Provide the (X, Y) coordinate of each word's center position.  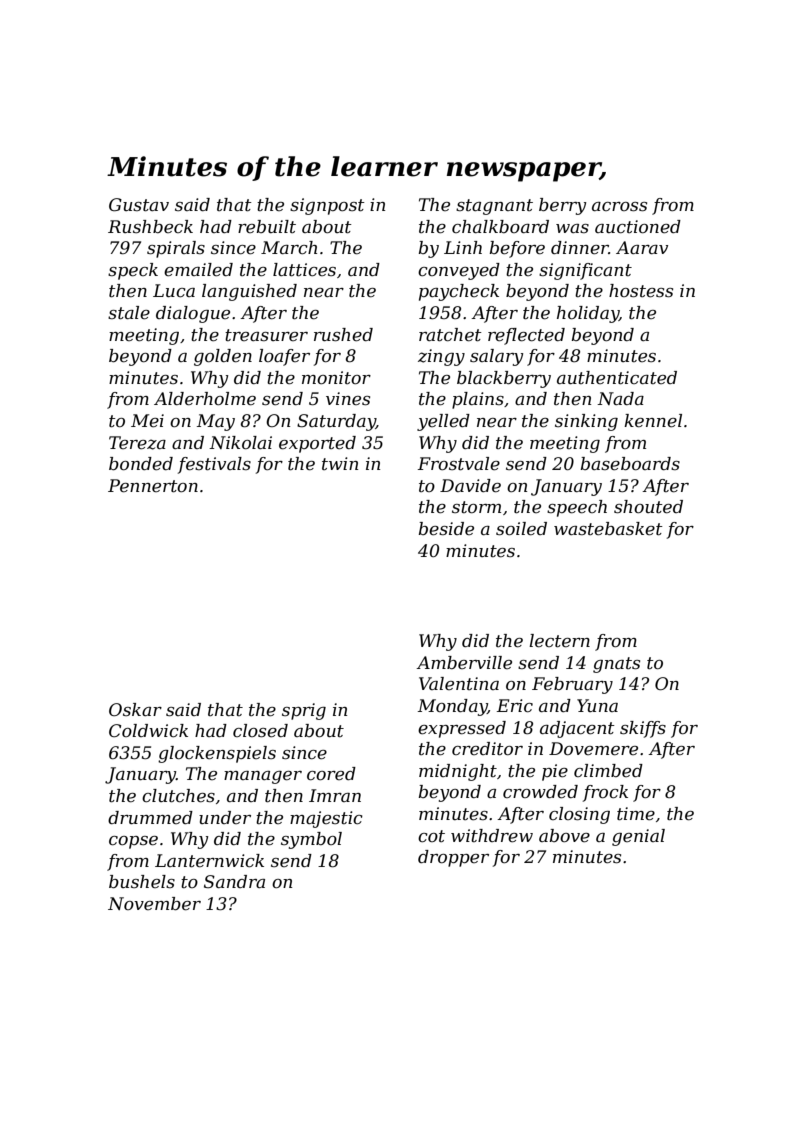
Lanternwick (209, 861)
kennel (653, 421)
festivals (214, 465)
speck (133, 271)
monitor (336, 377)
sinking (586, 422)
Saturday (336, 422)
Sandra (234, 881)
